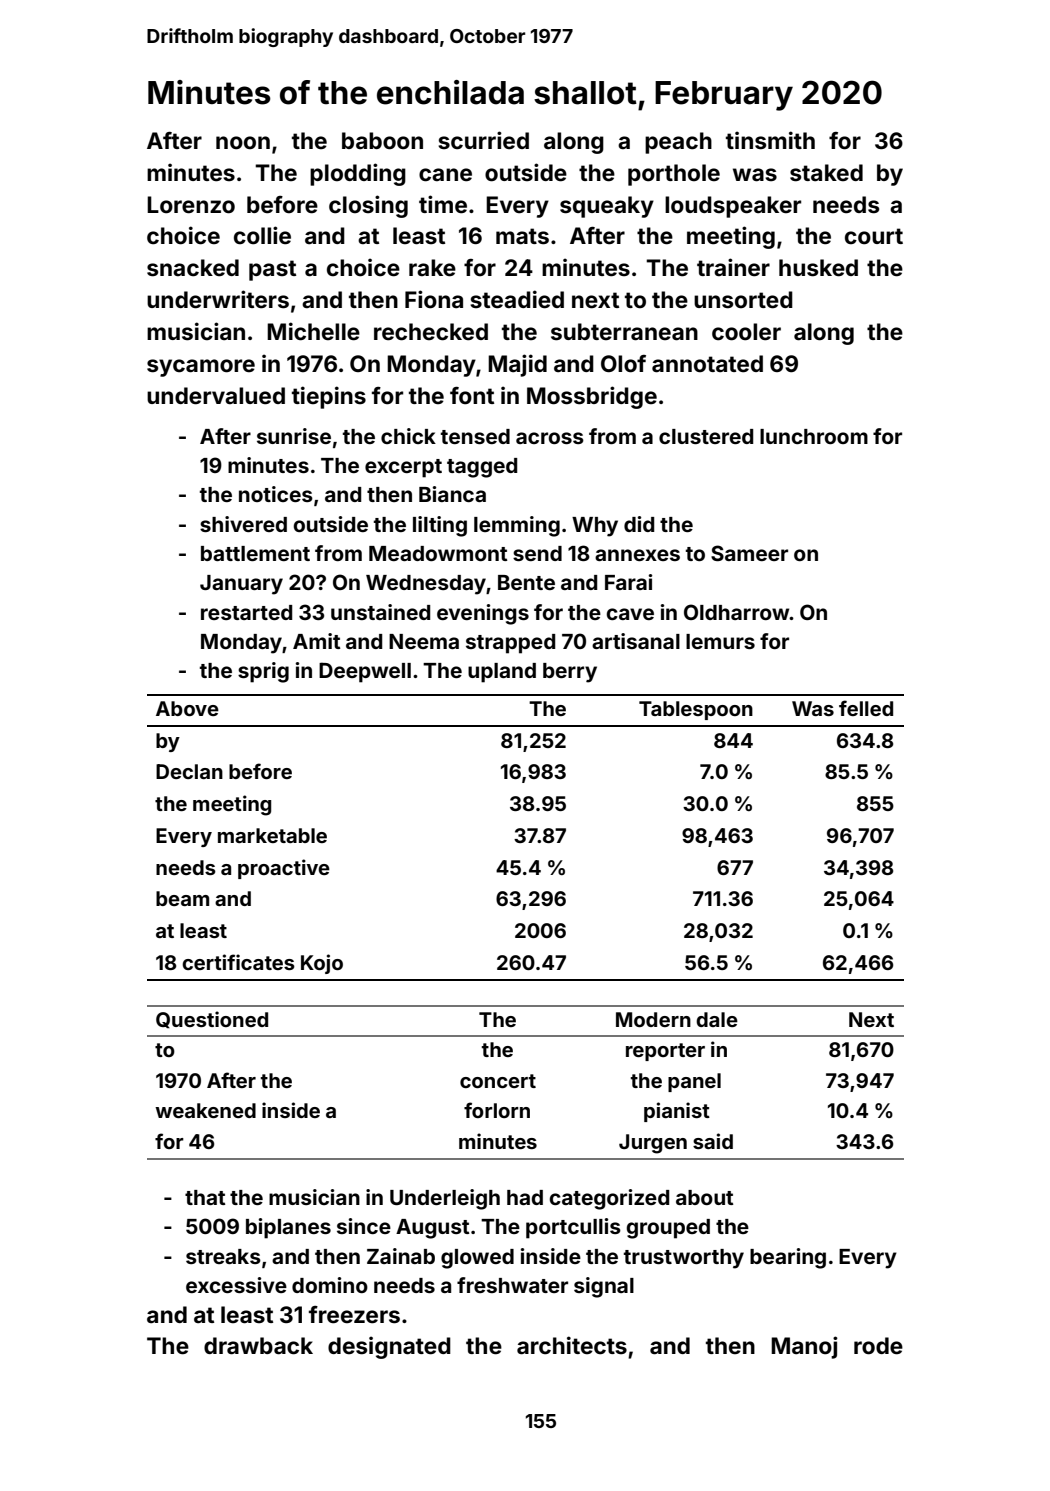 The height and width of the screenshot is (1491, 1050). Describe the element at coordinates (284, 869) in the screenshot. I see `proactive` at that location.
